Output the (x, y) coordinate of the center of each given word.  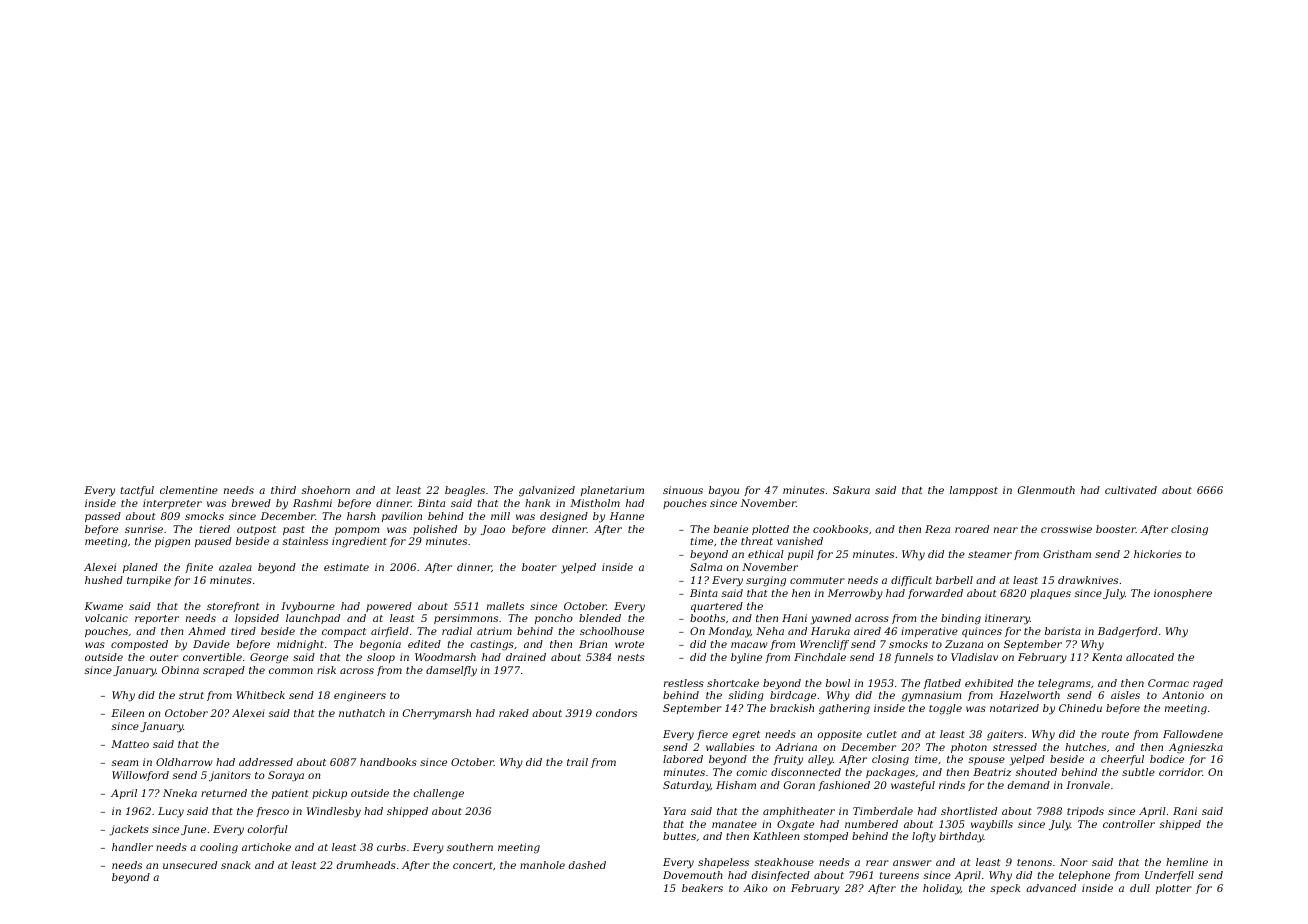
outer (164, 657)
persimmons (466, 619)
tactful (137, 491)
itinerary (1007, 619)
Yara (675, 811)
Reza (937, 529)
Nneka (180, 793)
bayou (724, 491)
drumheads (366, 865)
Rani (1185, 811)
